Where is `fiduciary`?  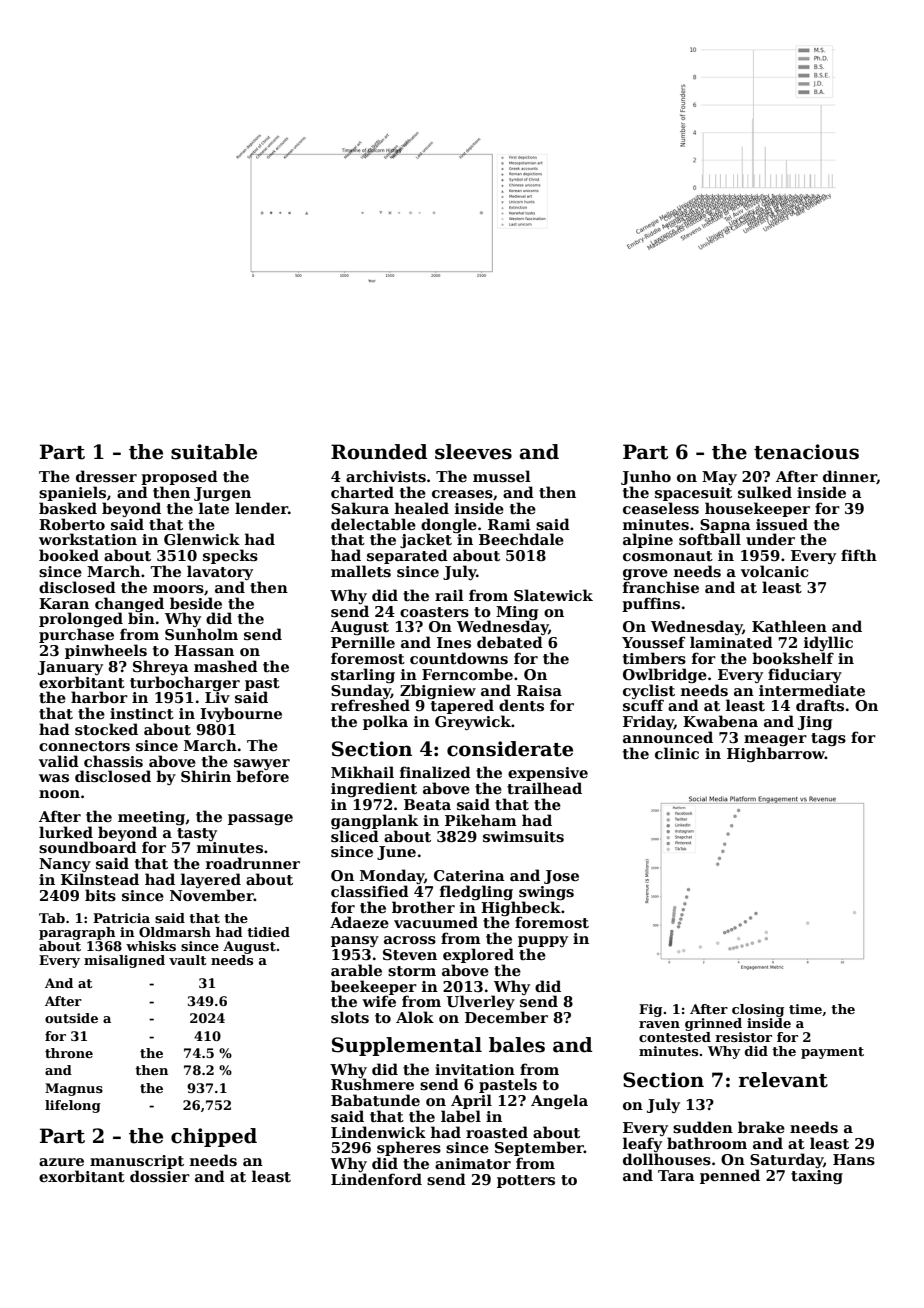 fiduciary is located at coordinates (805, 675).
